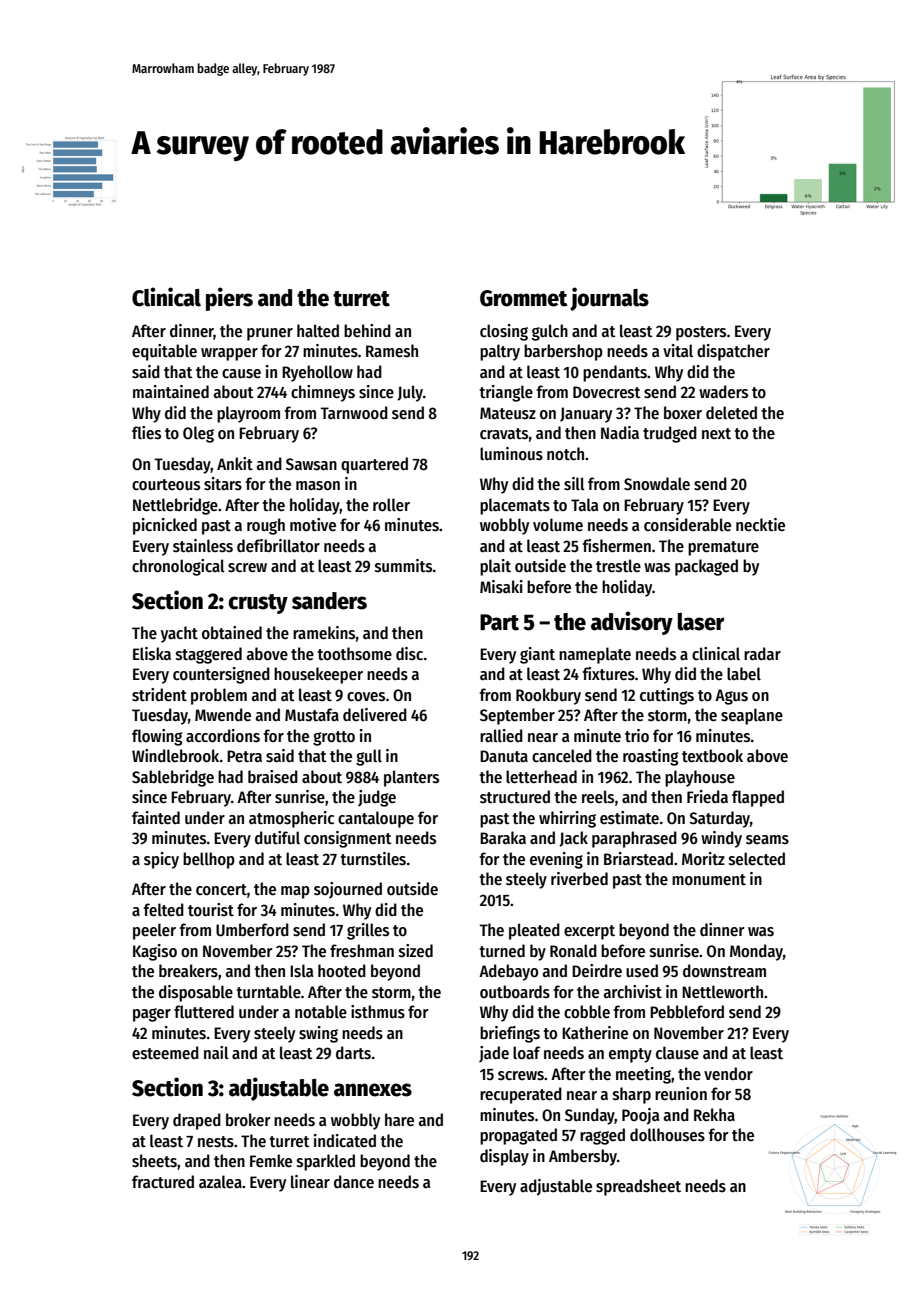 This document has height=1311, width=924. What do you see at coordinates (608, 674) in the document?
I see `fixtures` at bounding box center [608, 674].
